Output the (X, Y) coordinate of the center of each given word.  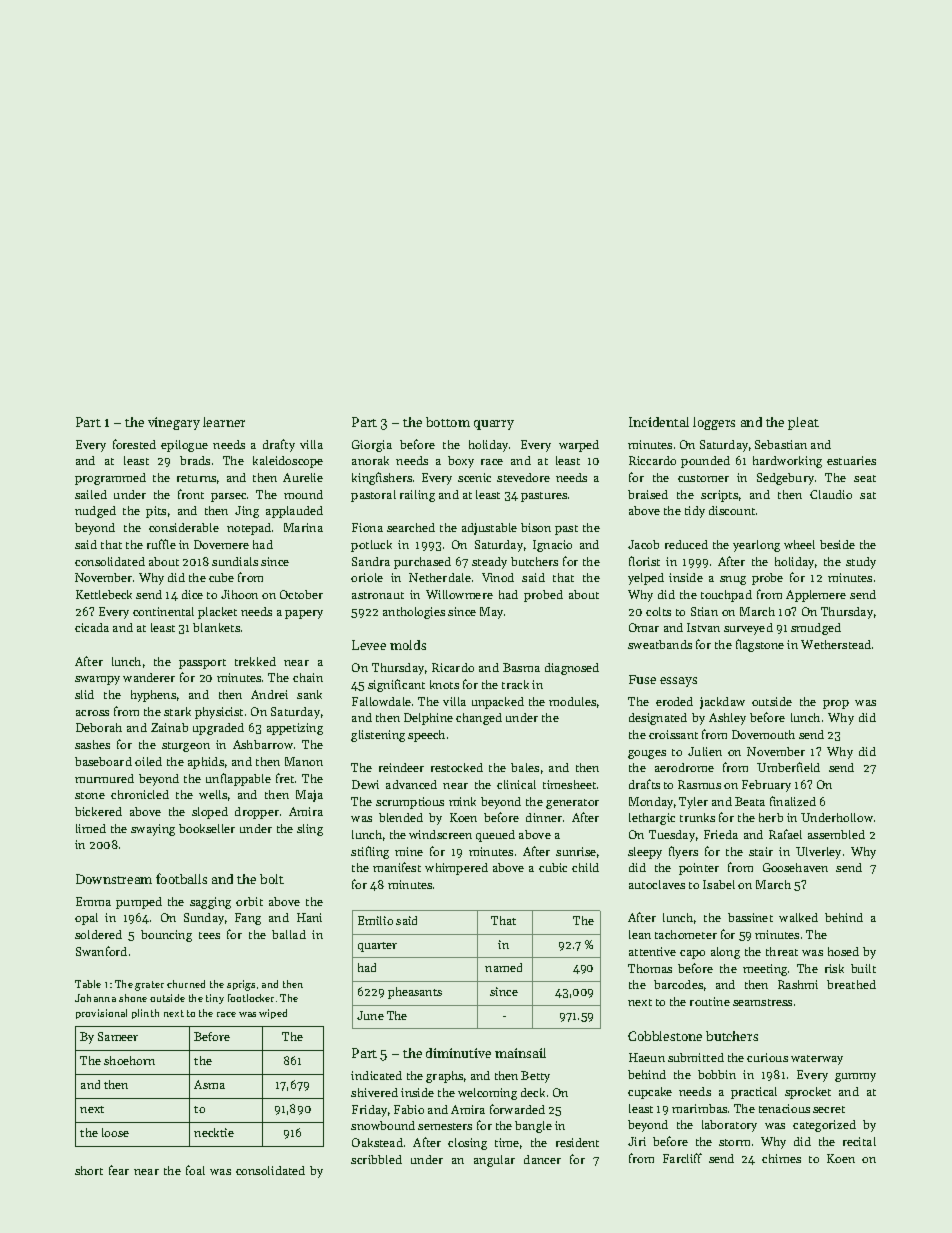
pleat (803, 423)
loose (115, 1132)
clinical (516, 784)
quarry (494, 425)
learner (224, 422)
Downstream (114, 879)
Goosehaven (795, 867)
